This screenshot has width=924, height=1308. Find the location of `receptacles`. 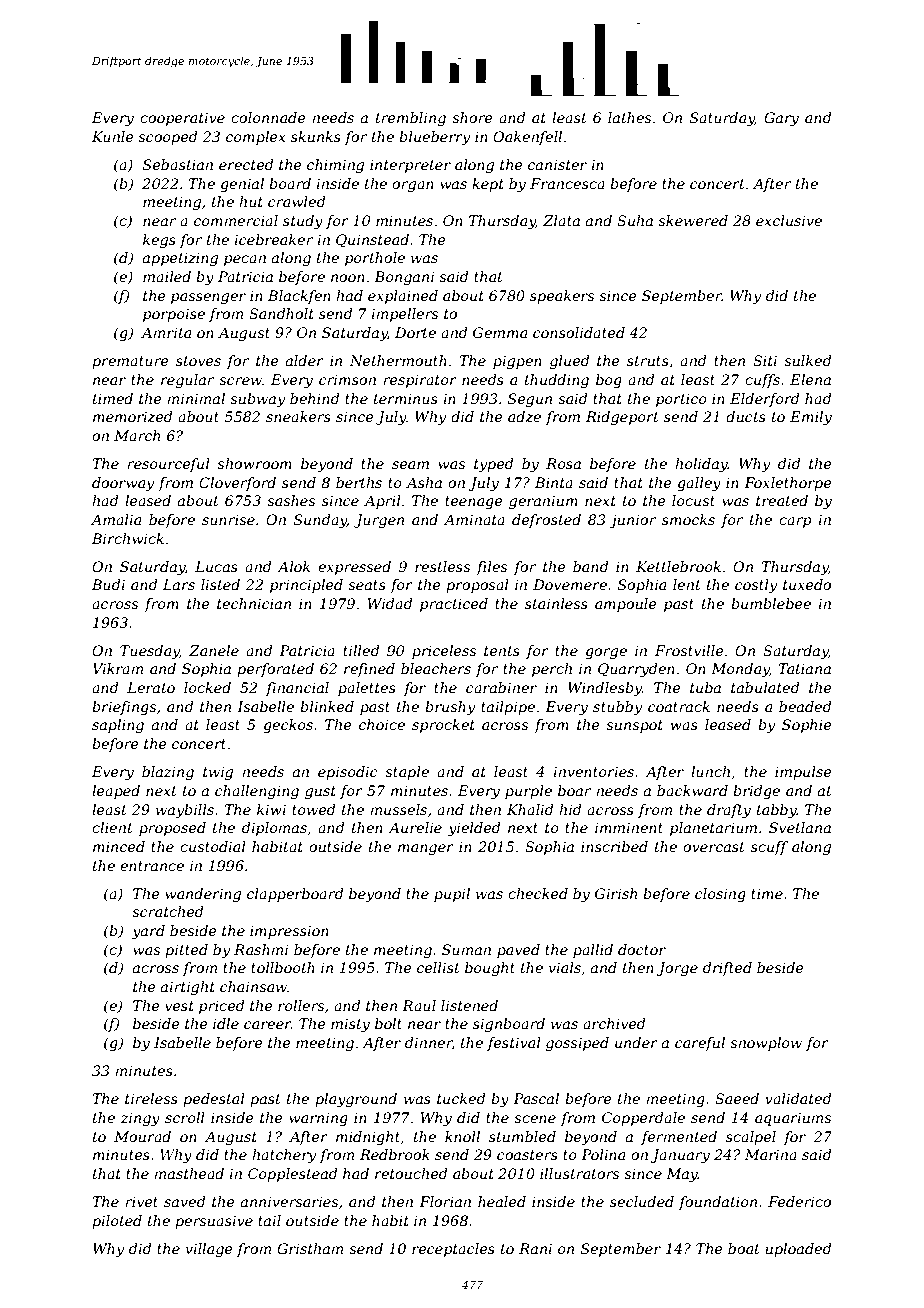

receptacles is located at coordinates (453, 1250).
